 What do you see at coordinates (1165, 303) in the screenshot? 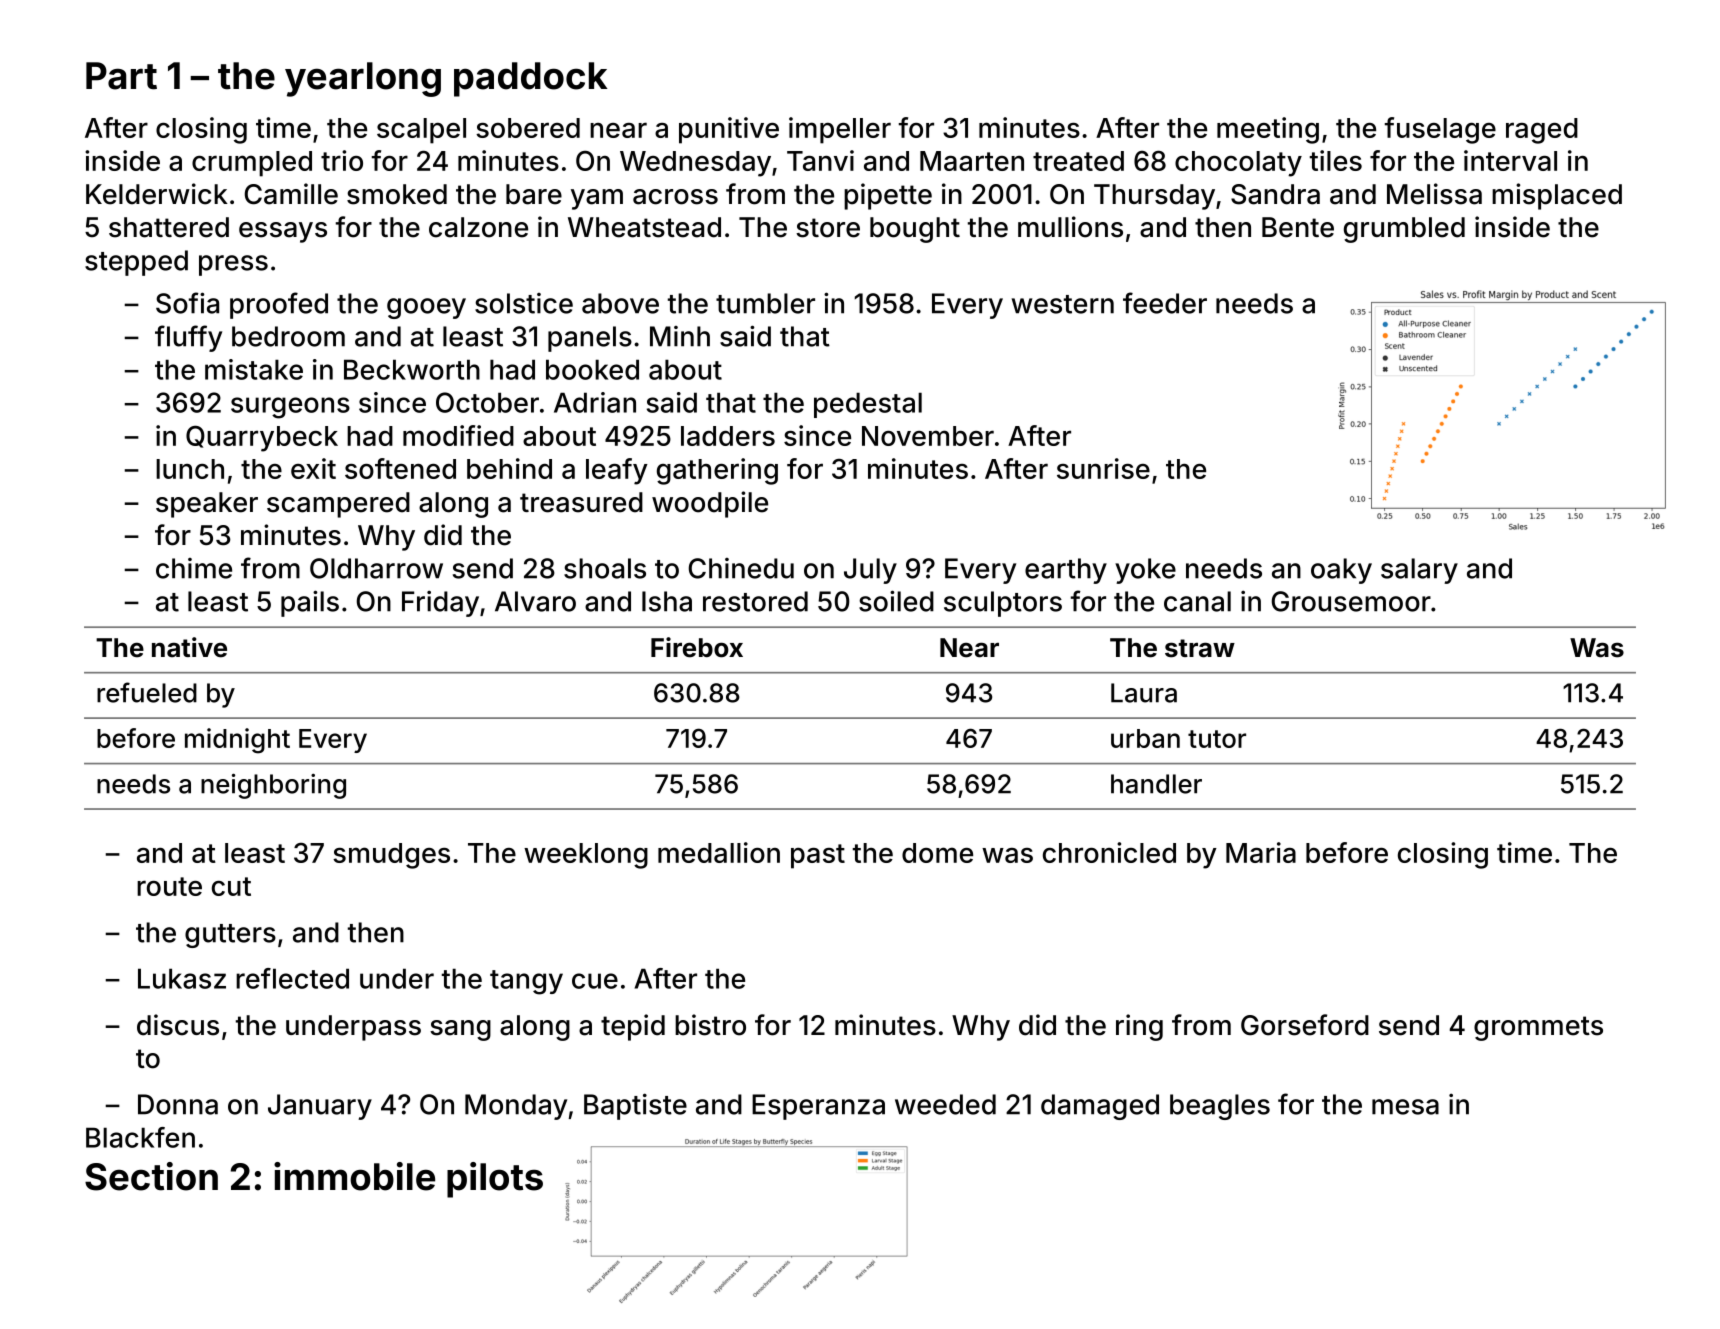
I see `feeder` at bounding box center [1165, 303].
